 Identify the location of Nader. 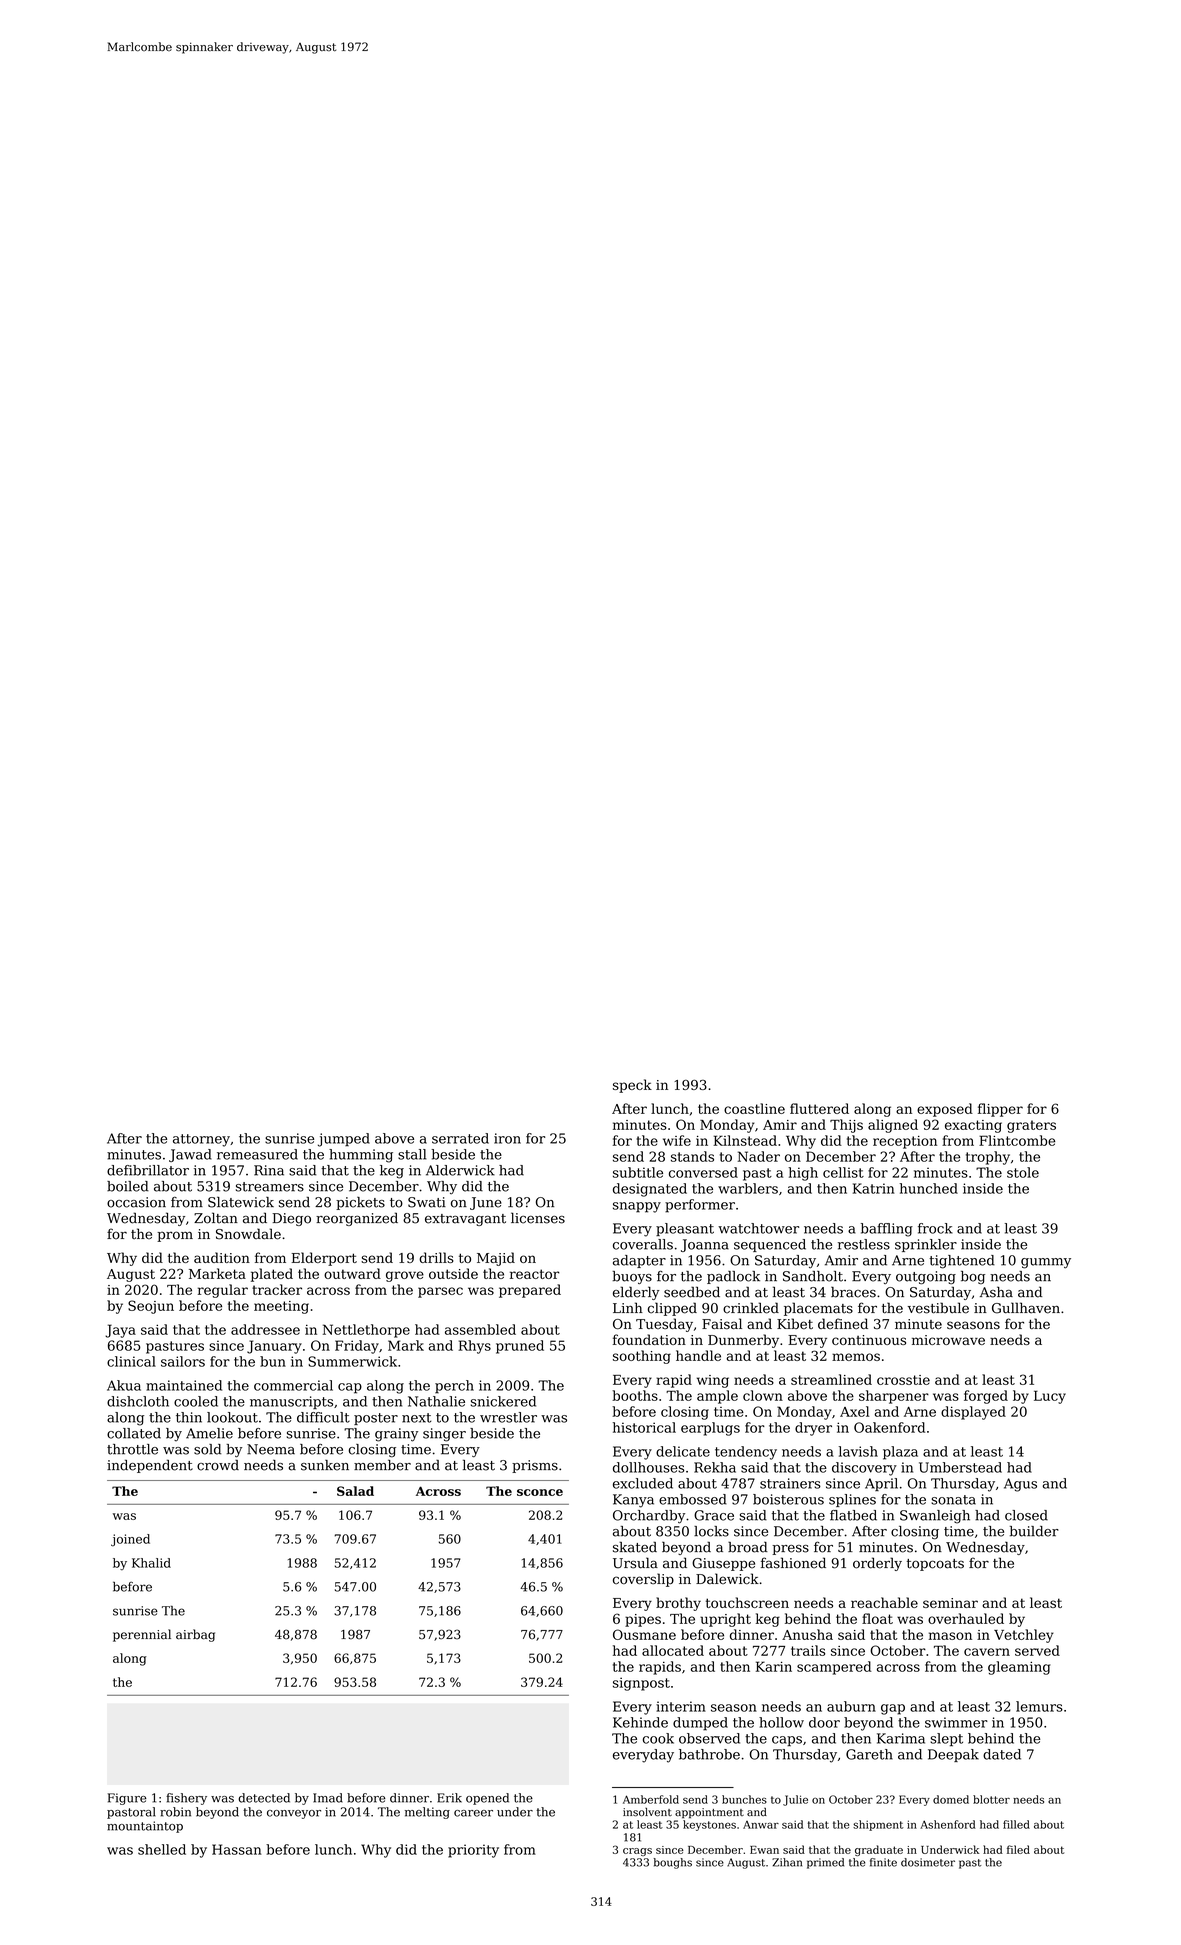
(759, 1156).
